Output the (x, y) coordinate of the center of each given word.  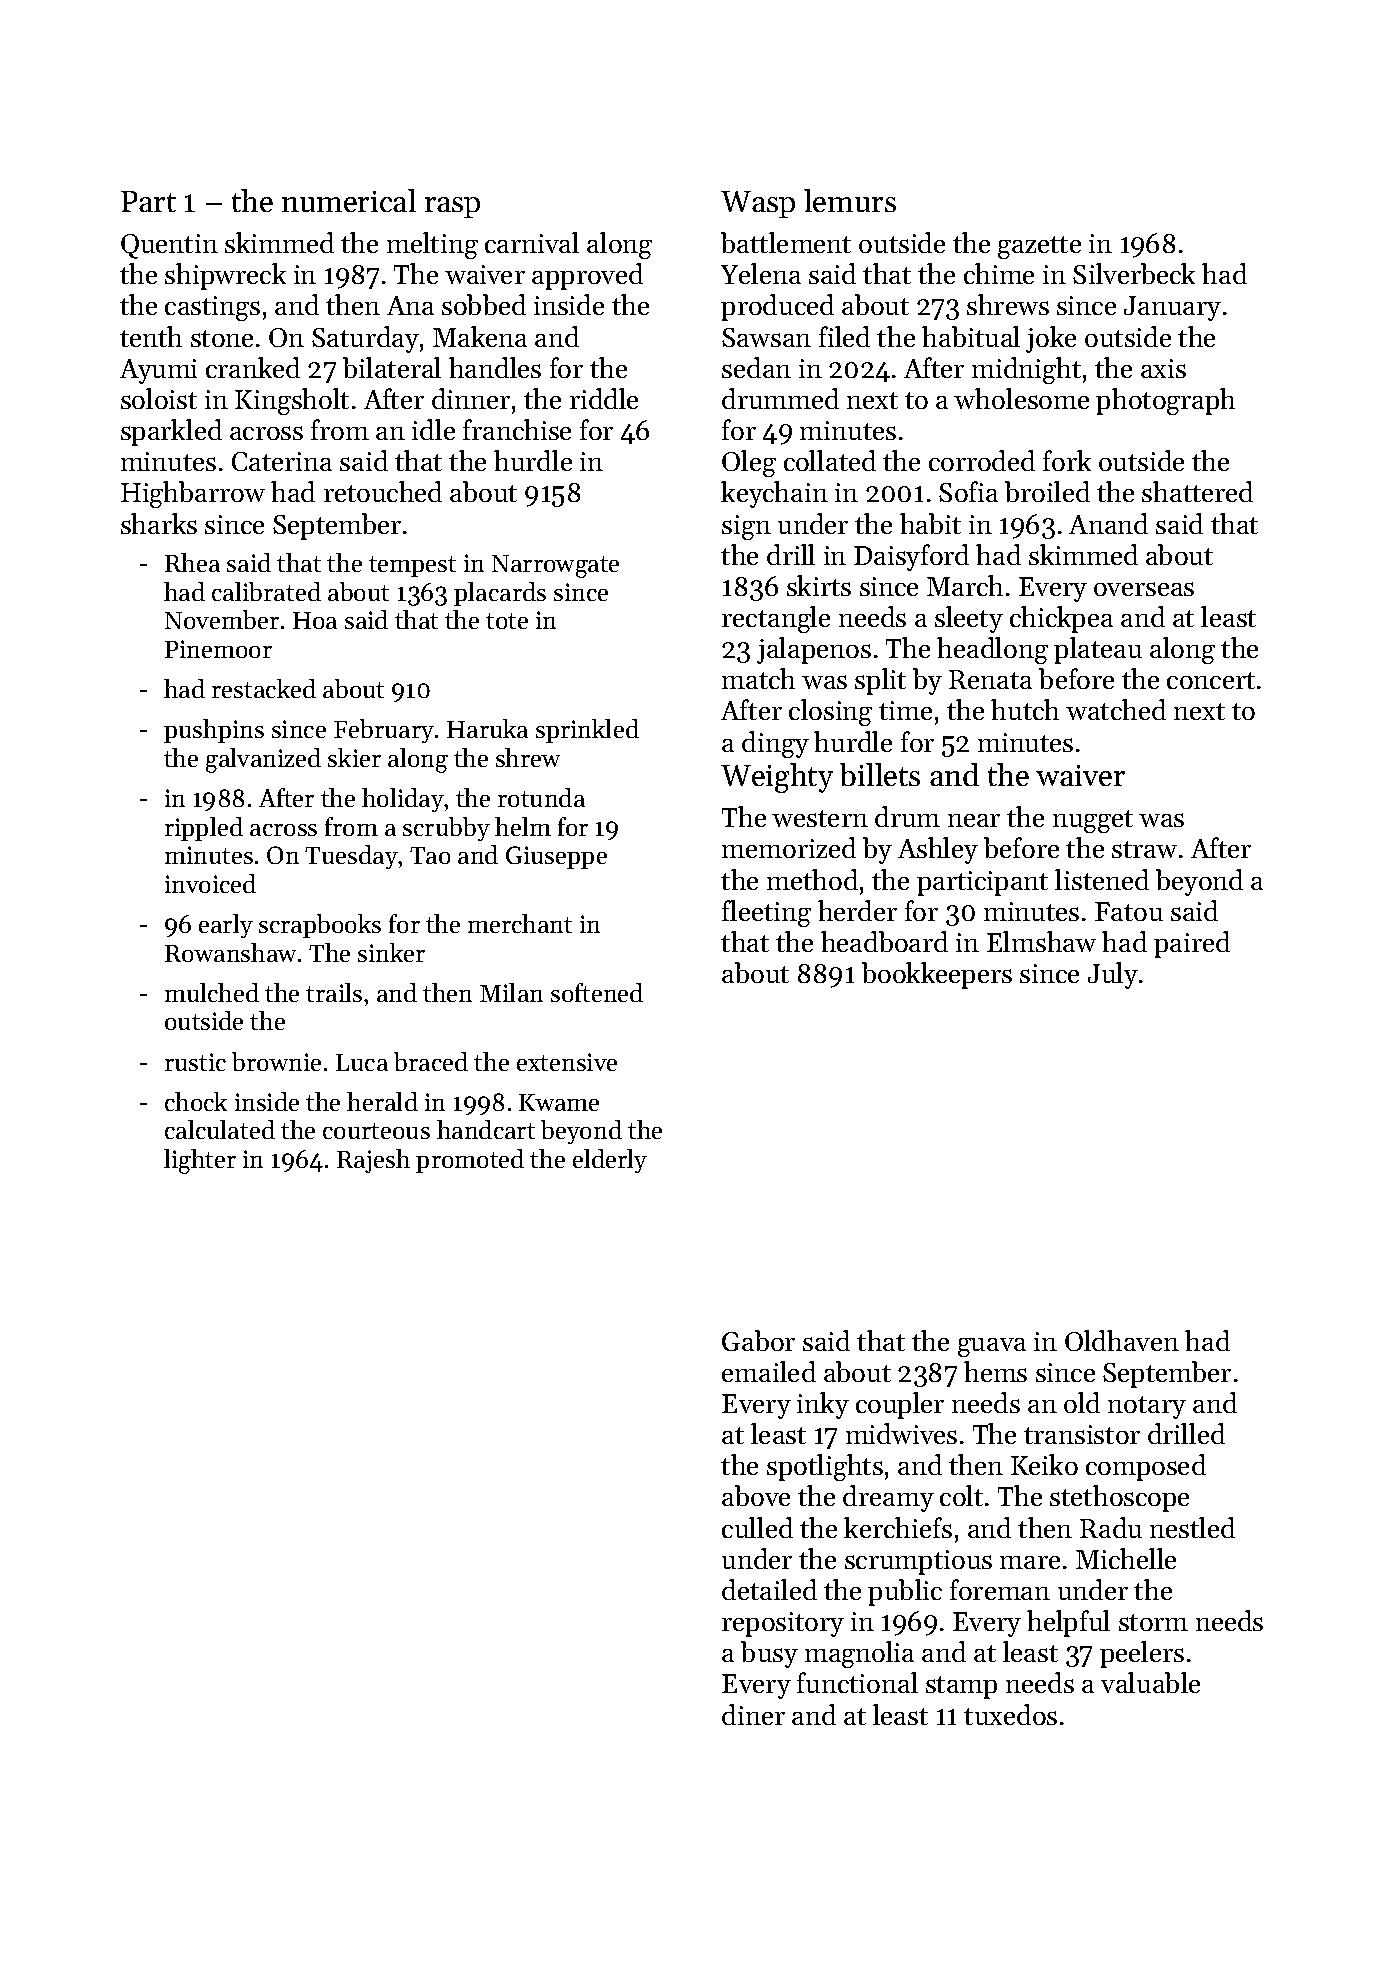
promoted (470, 1161)
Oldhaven (1122, 1340)
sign (746, 527)
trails (334, 992)
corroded (982, 460)
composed (1146, 1467)
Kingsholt (292, 401)
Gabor (758, 1340)
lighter (200, 1161)
